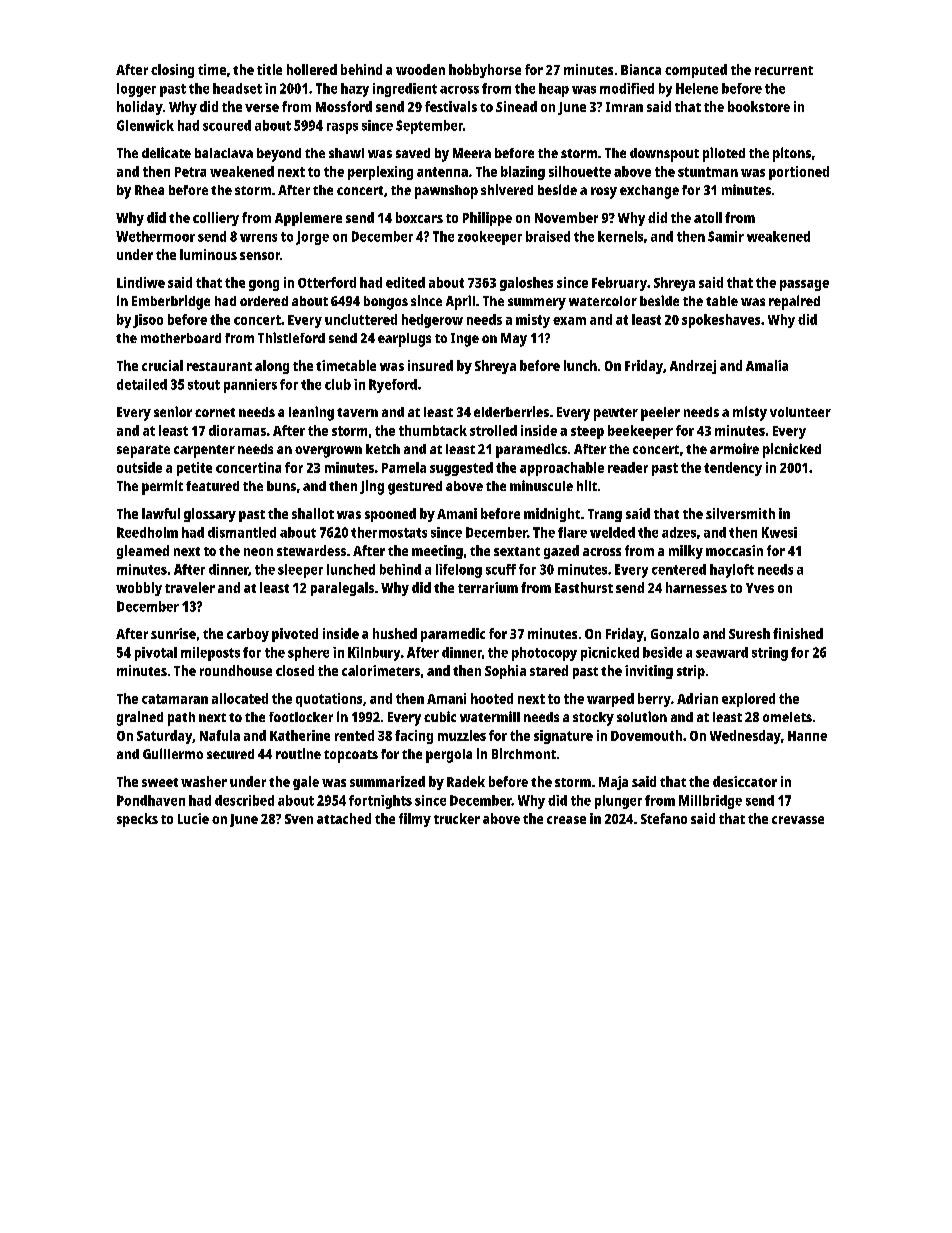  What do you see at coordinates (208, 254) in the image?
I see `luminous` at bounding box center [208, 254].
